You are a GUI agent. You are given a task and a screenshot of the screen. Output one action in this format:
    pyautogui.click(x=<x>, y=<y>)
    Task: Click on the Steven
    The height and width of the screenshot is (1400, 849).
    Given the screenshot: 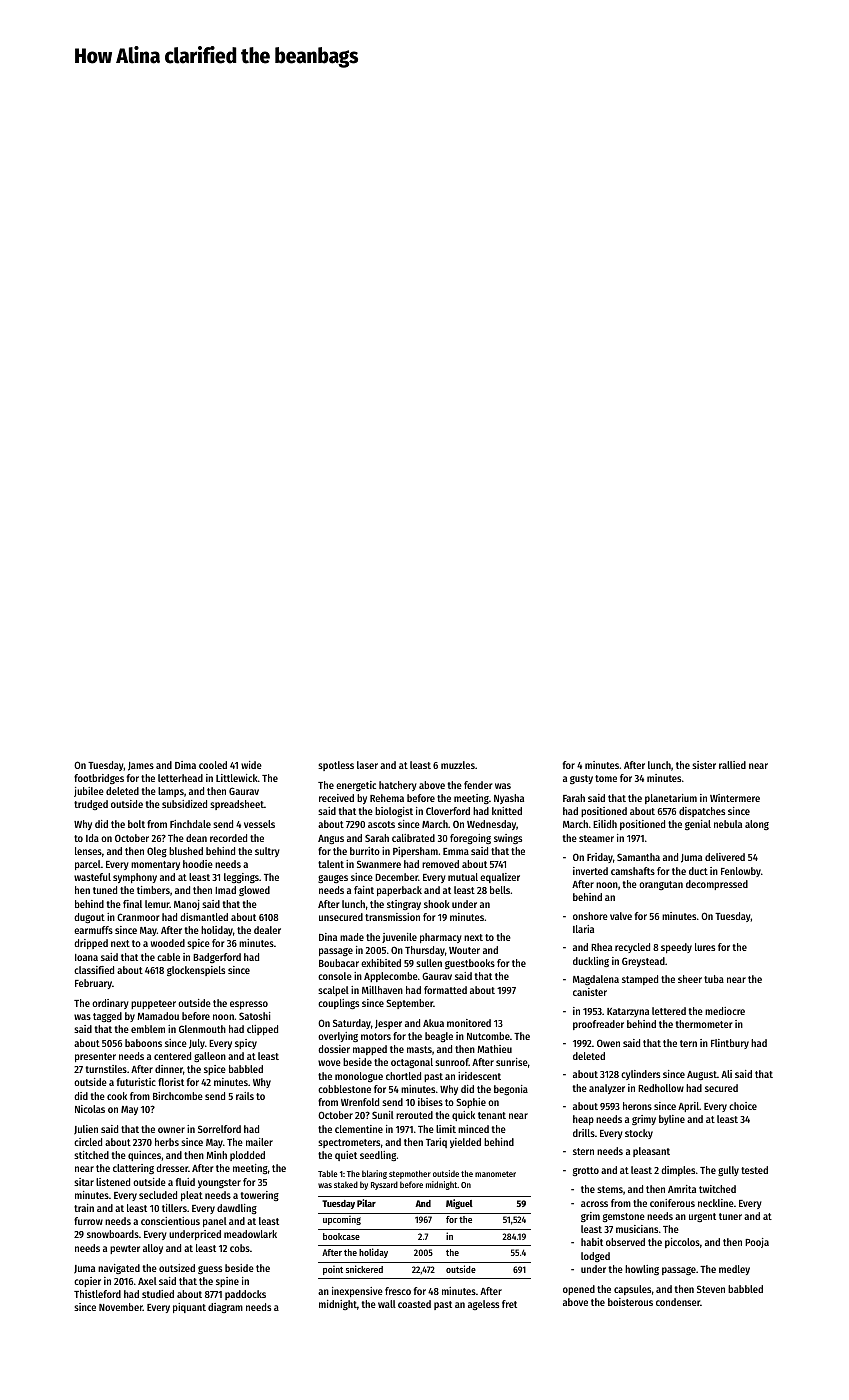 What is the action you would take?
    pyautogui.click(x=711, y=1289)
